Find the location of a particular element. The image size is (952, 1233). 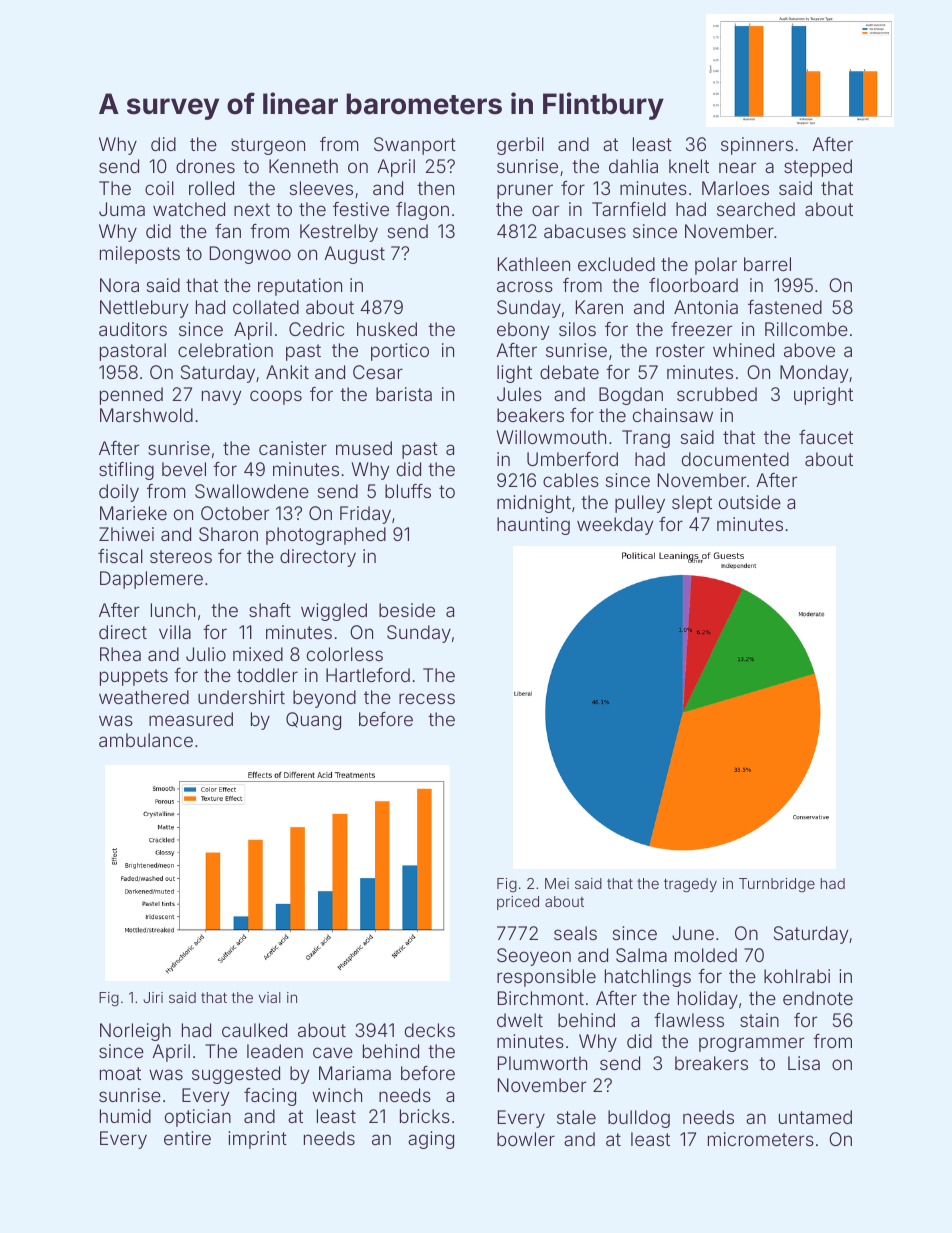

canister is located at coordinates (293, 448).
